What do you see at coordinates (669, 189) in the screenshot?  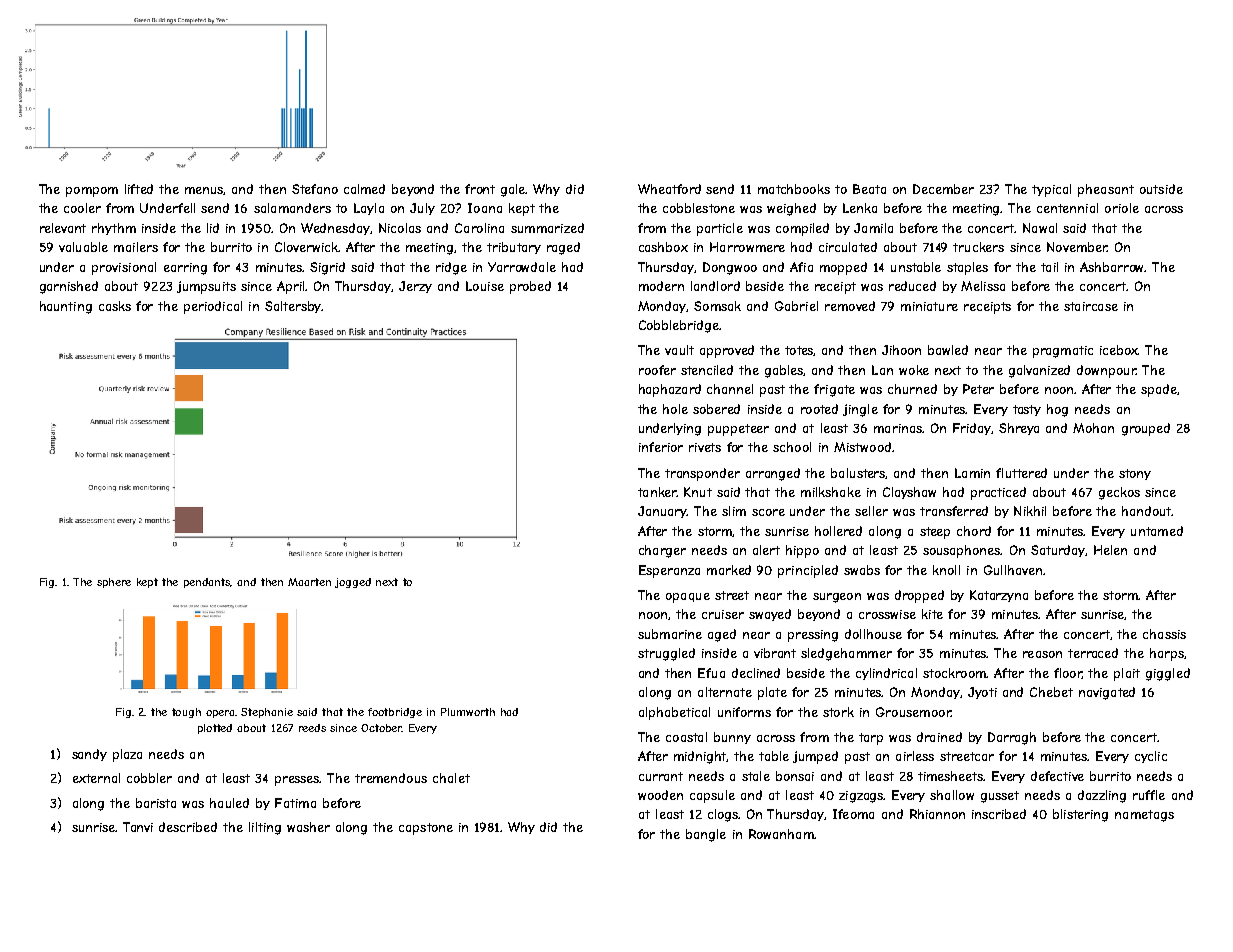 I see `Wheatford` at bounding box center [669, 189].
